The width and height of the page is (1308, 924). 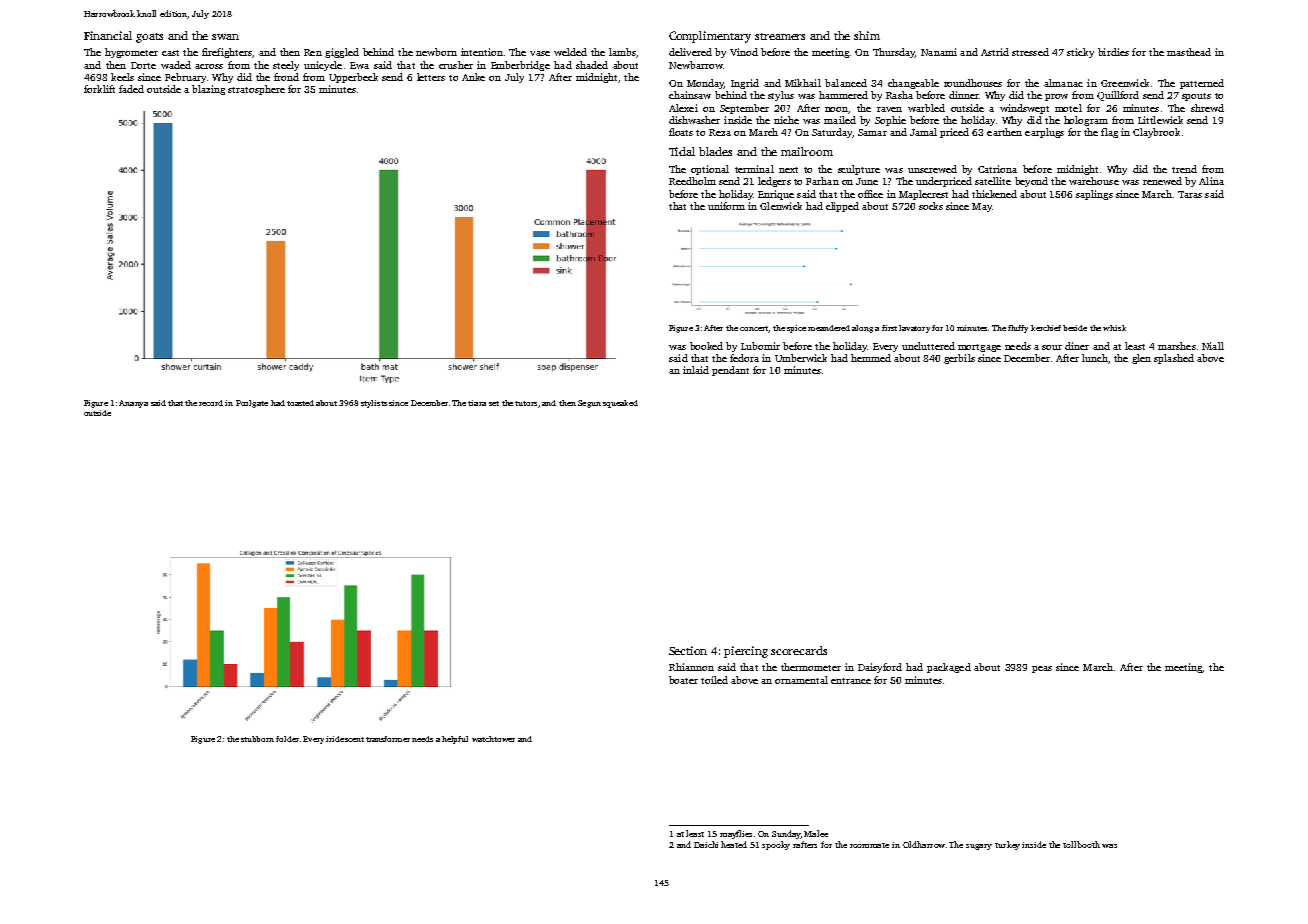 I want to click on inlaid, so click(x=696, y=370).
